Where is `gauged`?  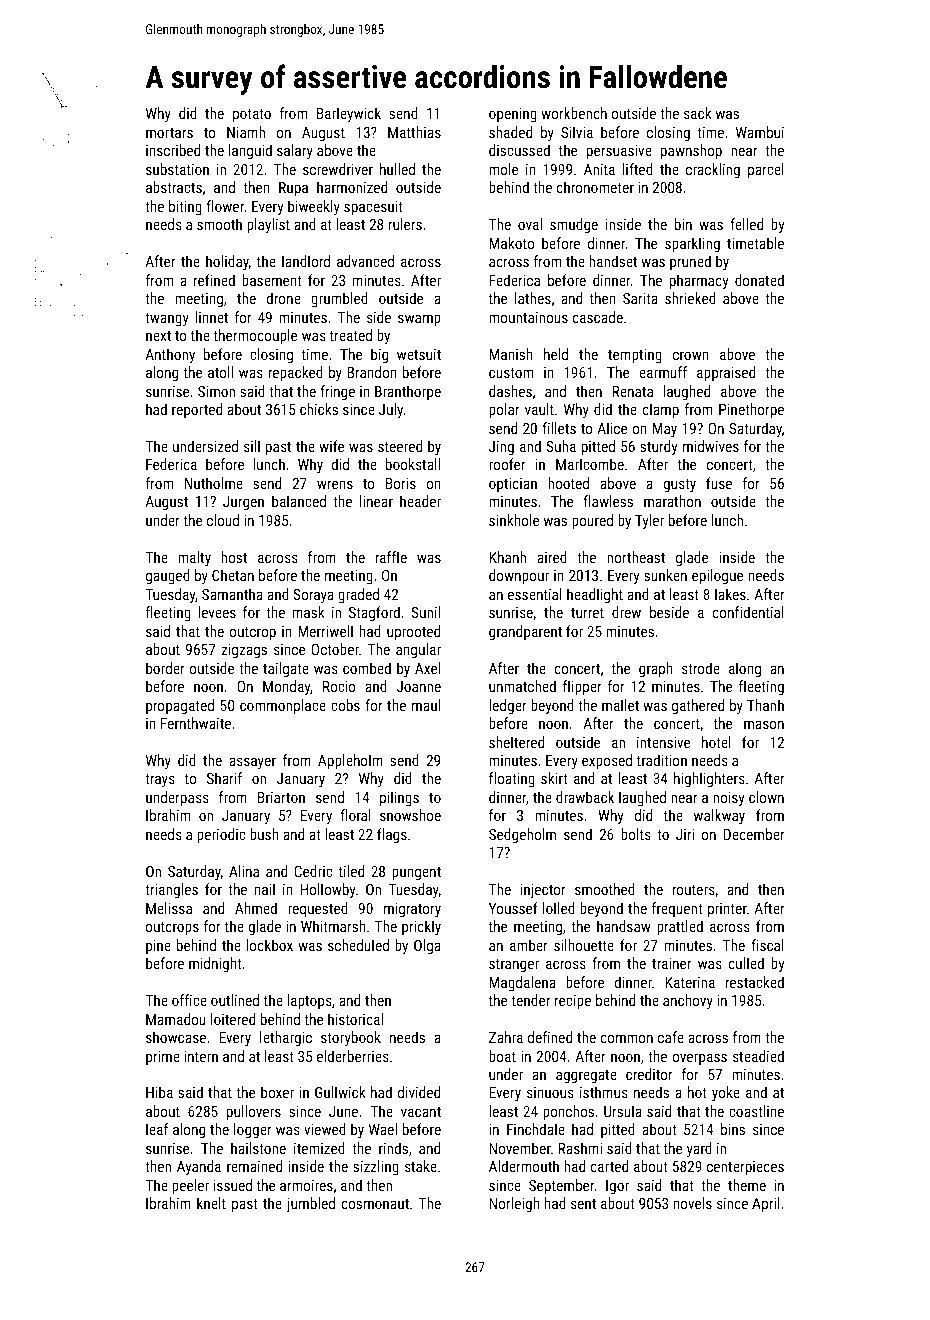 gauged is located at coordinates (168, 576).
